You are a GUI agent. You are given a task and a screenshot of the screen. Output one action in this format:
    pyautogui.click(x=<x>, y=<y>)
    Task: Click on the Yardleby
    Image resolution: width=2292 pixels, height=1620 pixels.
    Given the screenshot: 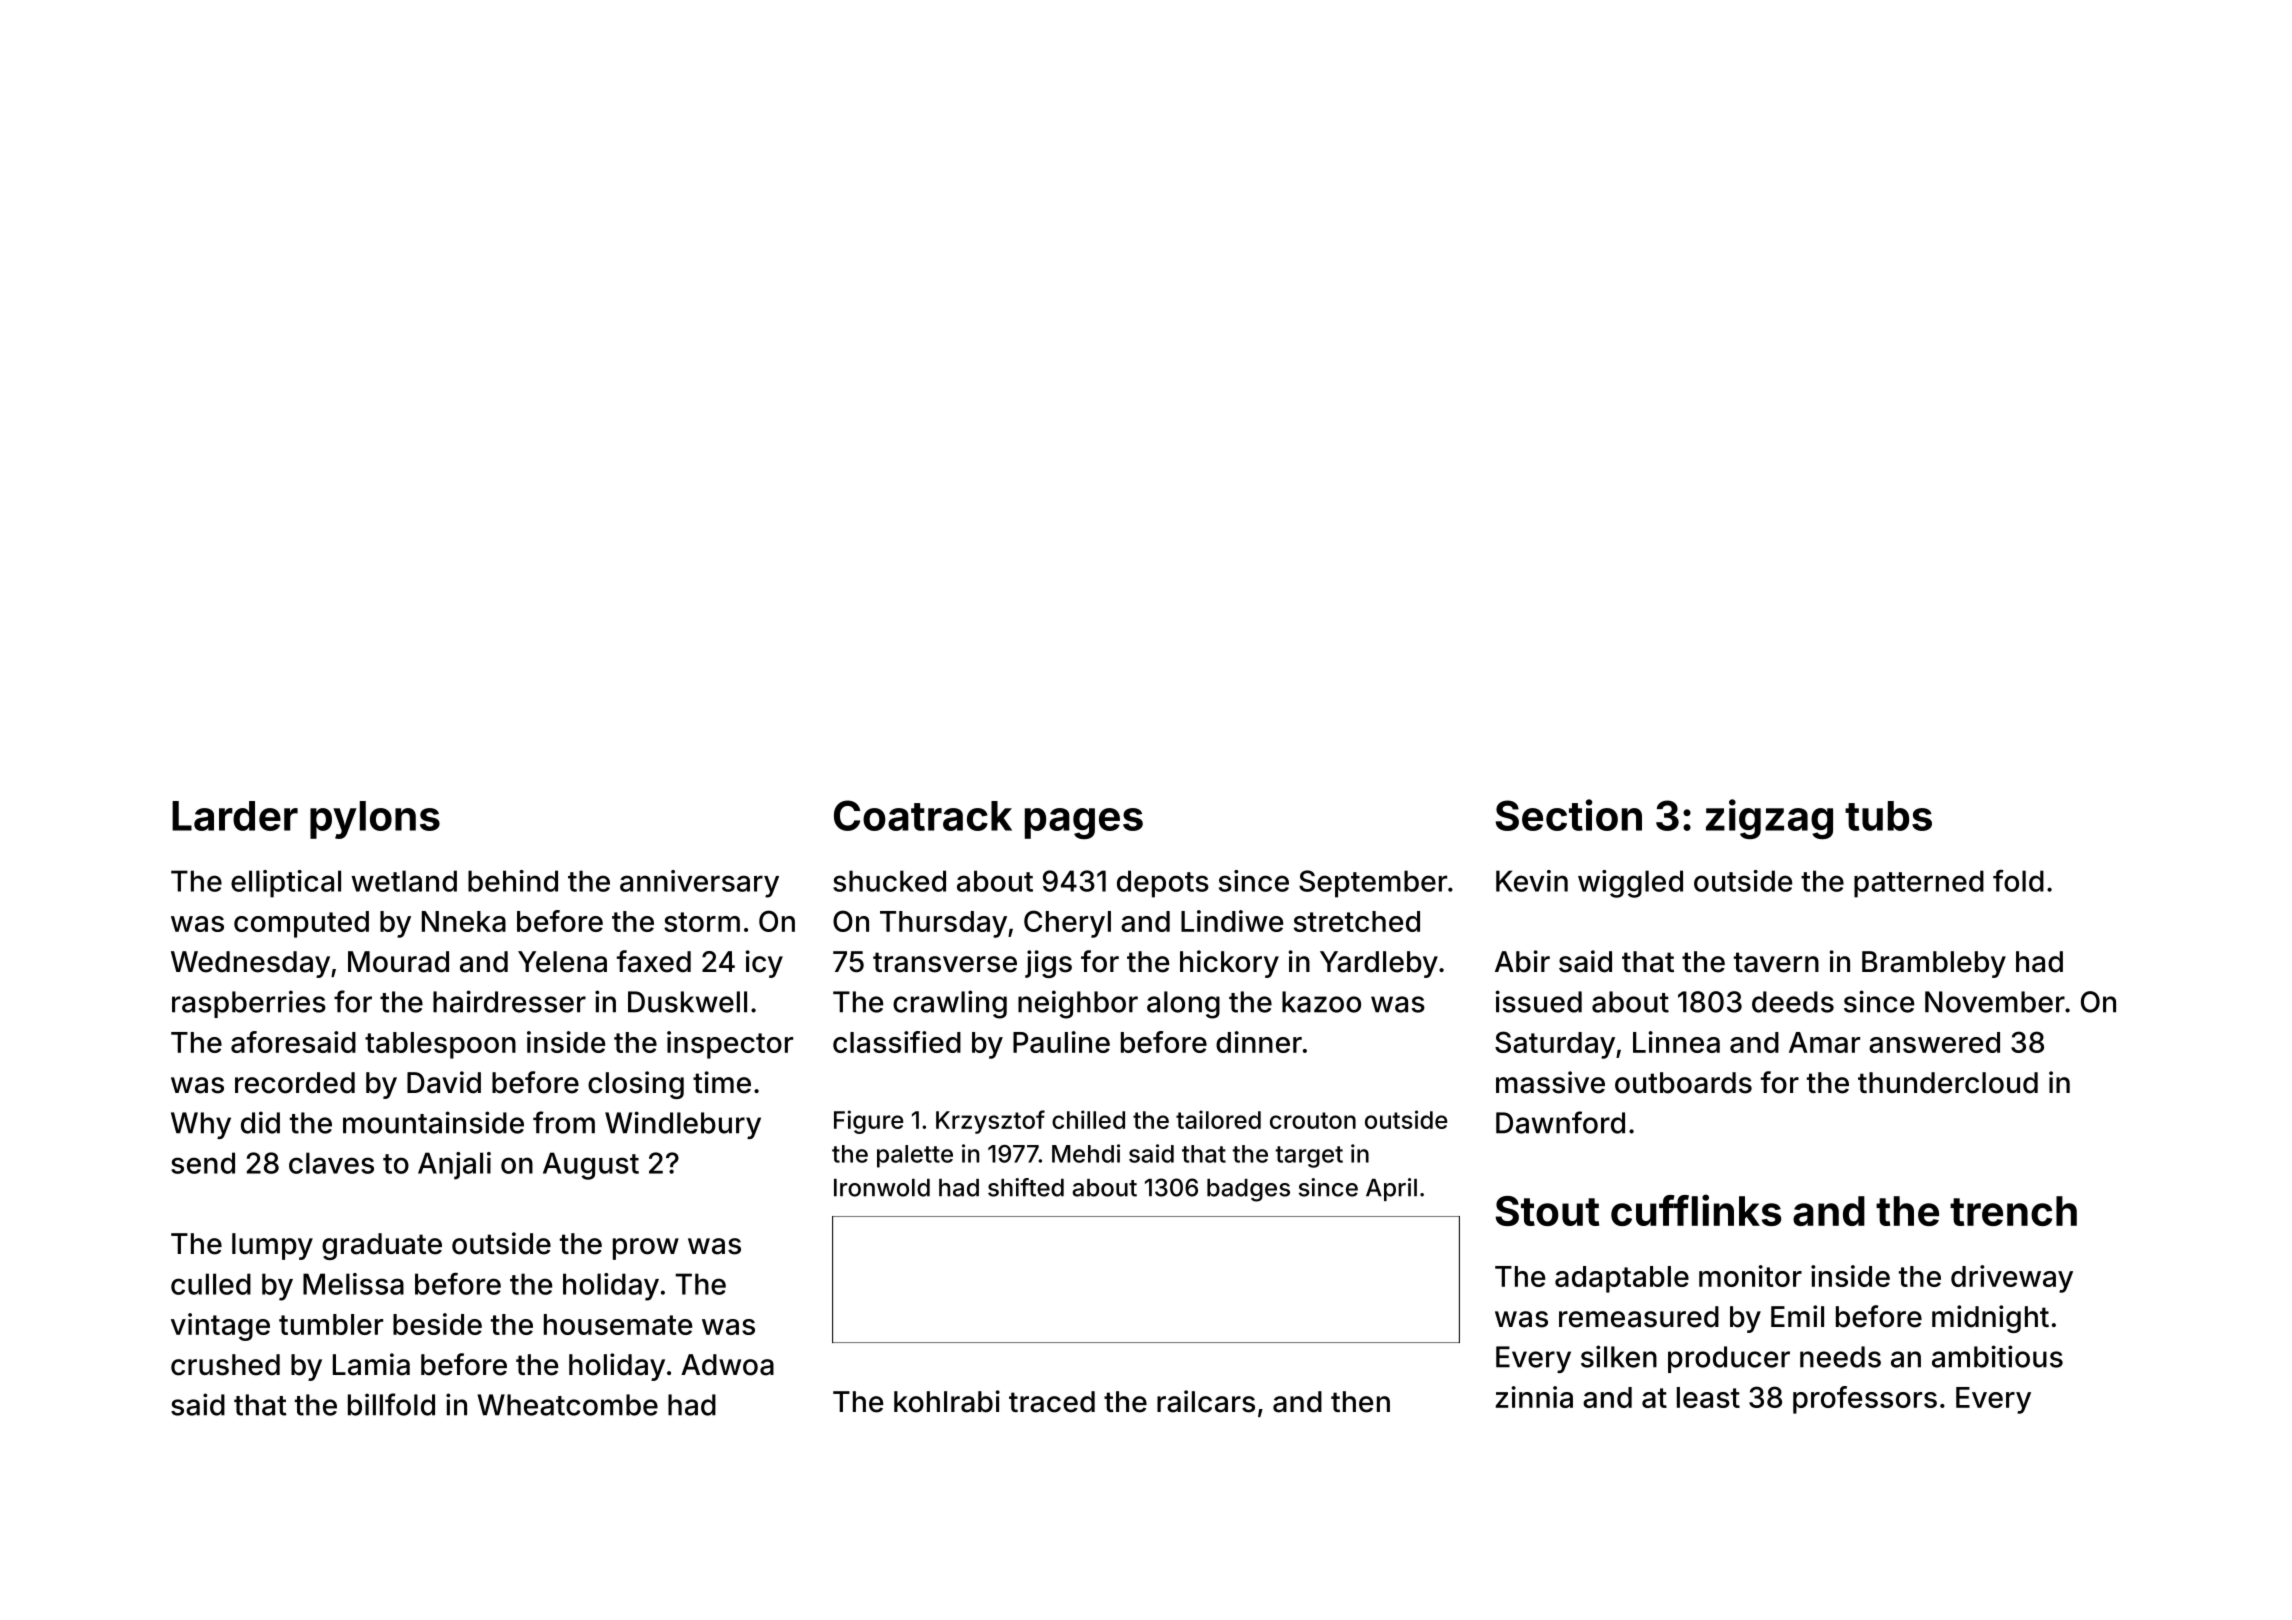 What is the action you would take?
    pyautogui.click(x=1379, y=964)
